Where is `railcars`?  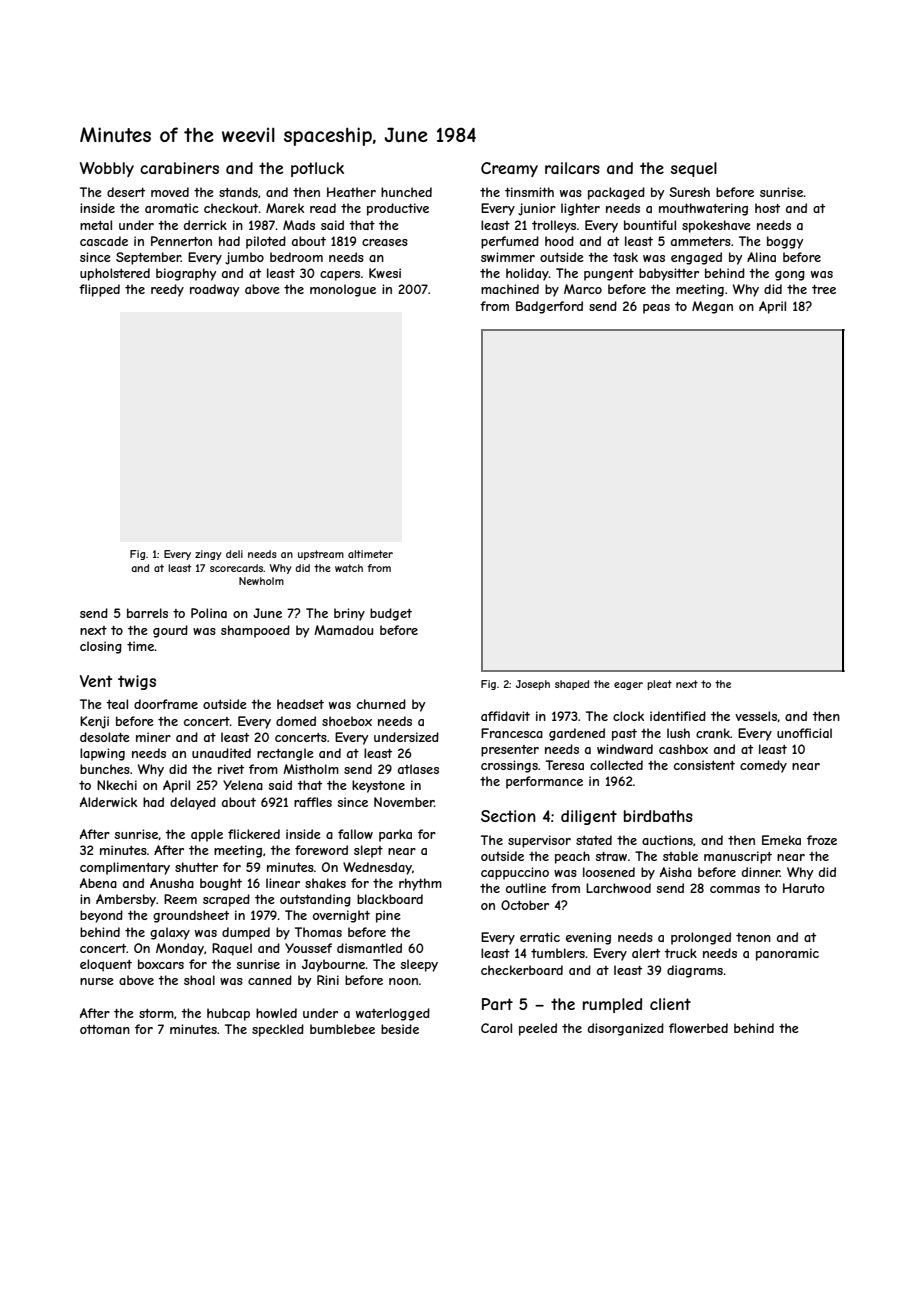 railcars is located at coordinates (572, 168).
